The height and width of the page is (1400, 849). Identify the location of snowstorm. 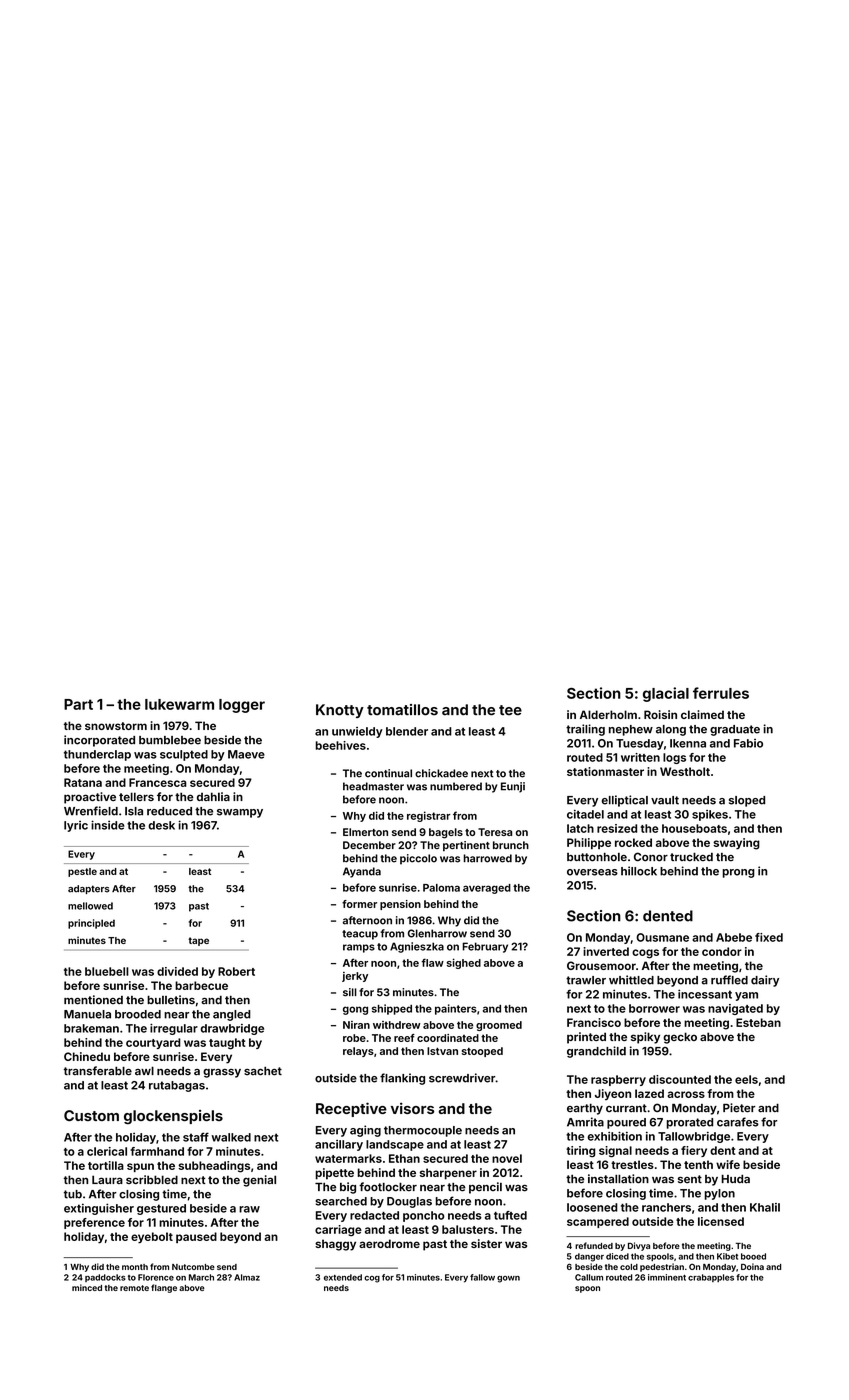
(116, 726).
